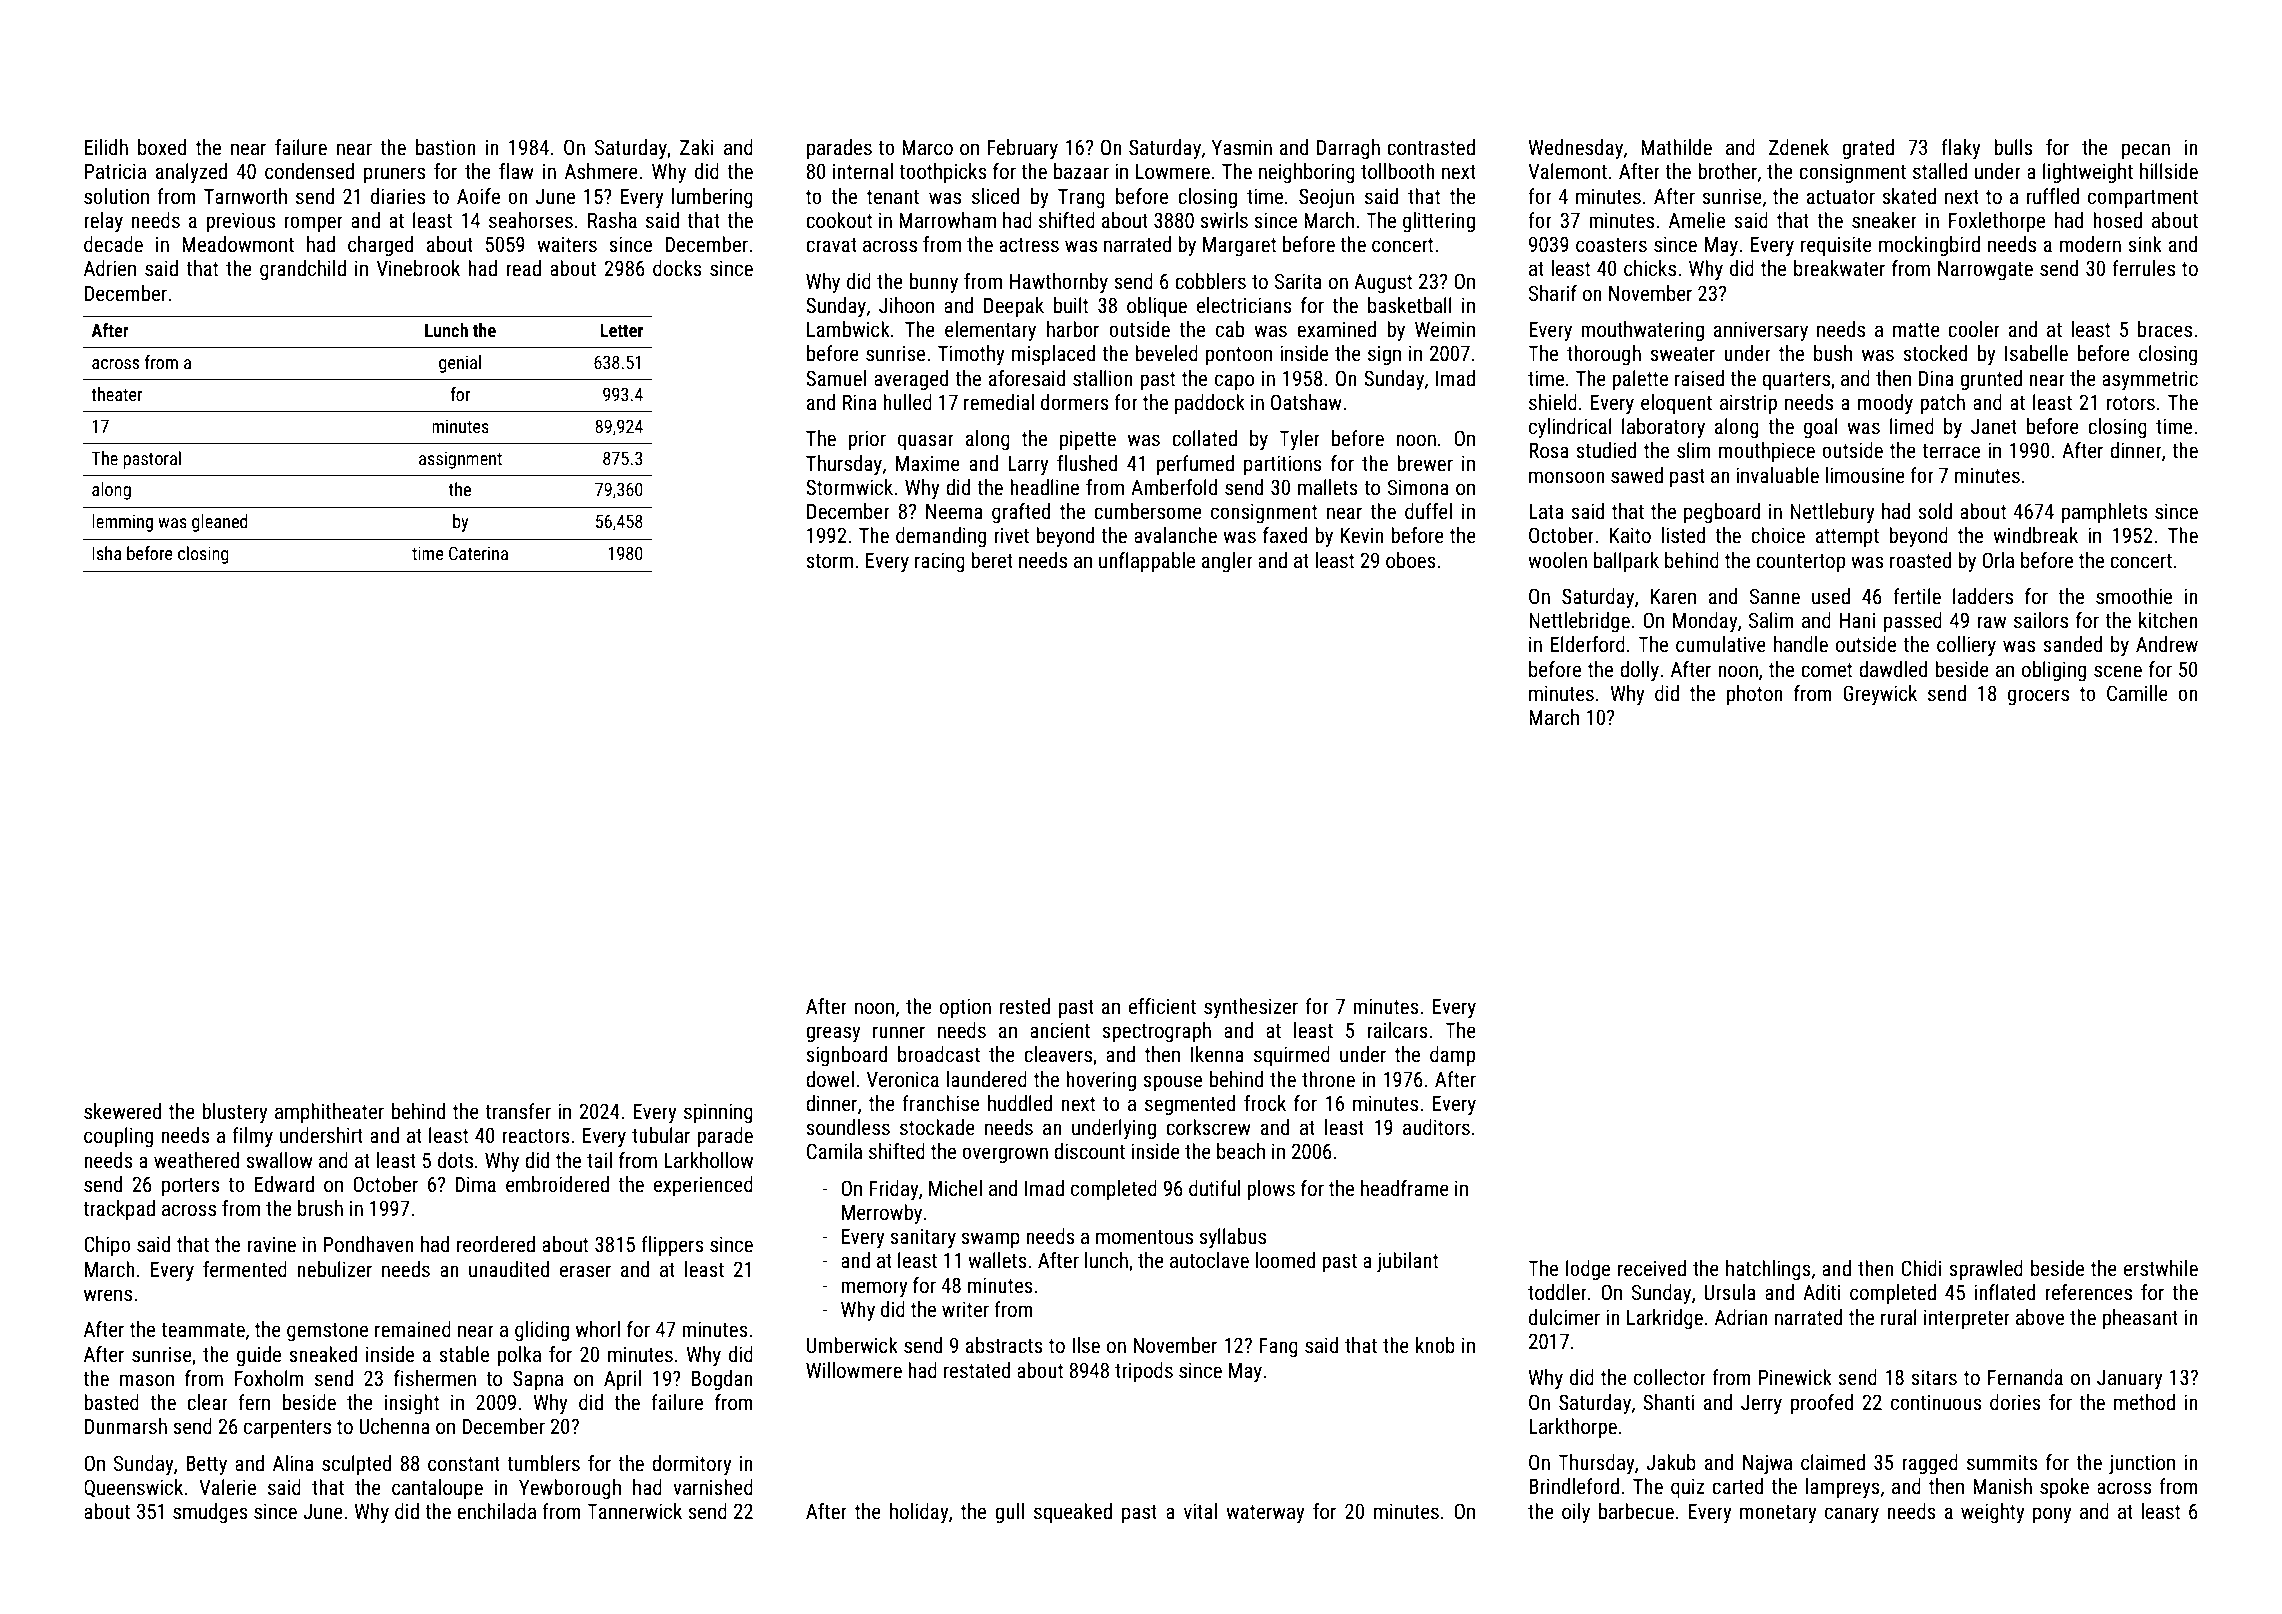 This screenshot has height=1614, width=2282. What do you see at coordinates (1636, 1511) in the screenshot?
I see `barbecue` at bounding box center [1636, 1511].
